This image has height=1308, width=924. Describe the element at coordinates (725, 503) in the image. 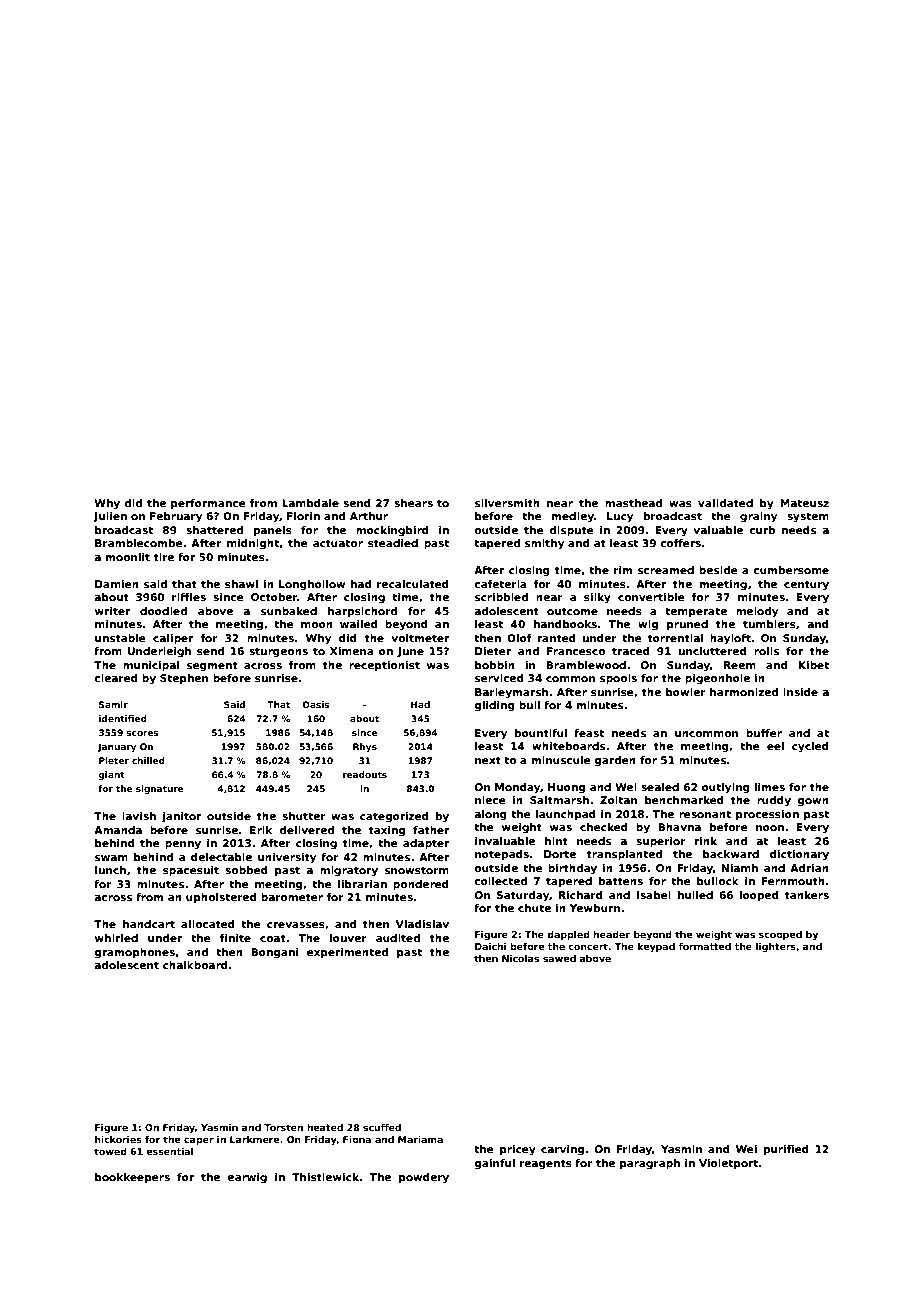

I see `validated` at that location.
